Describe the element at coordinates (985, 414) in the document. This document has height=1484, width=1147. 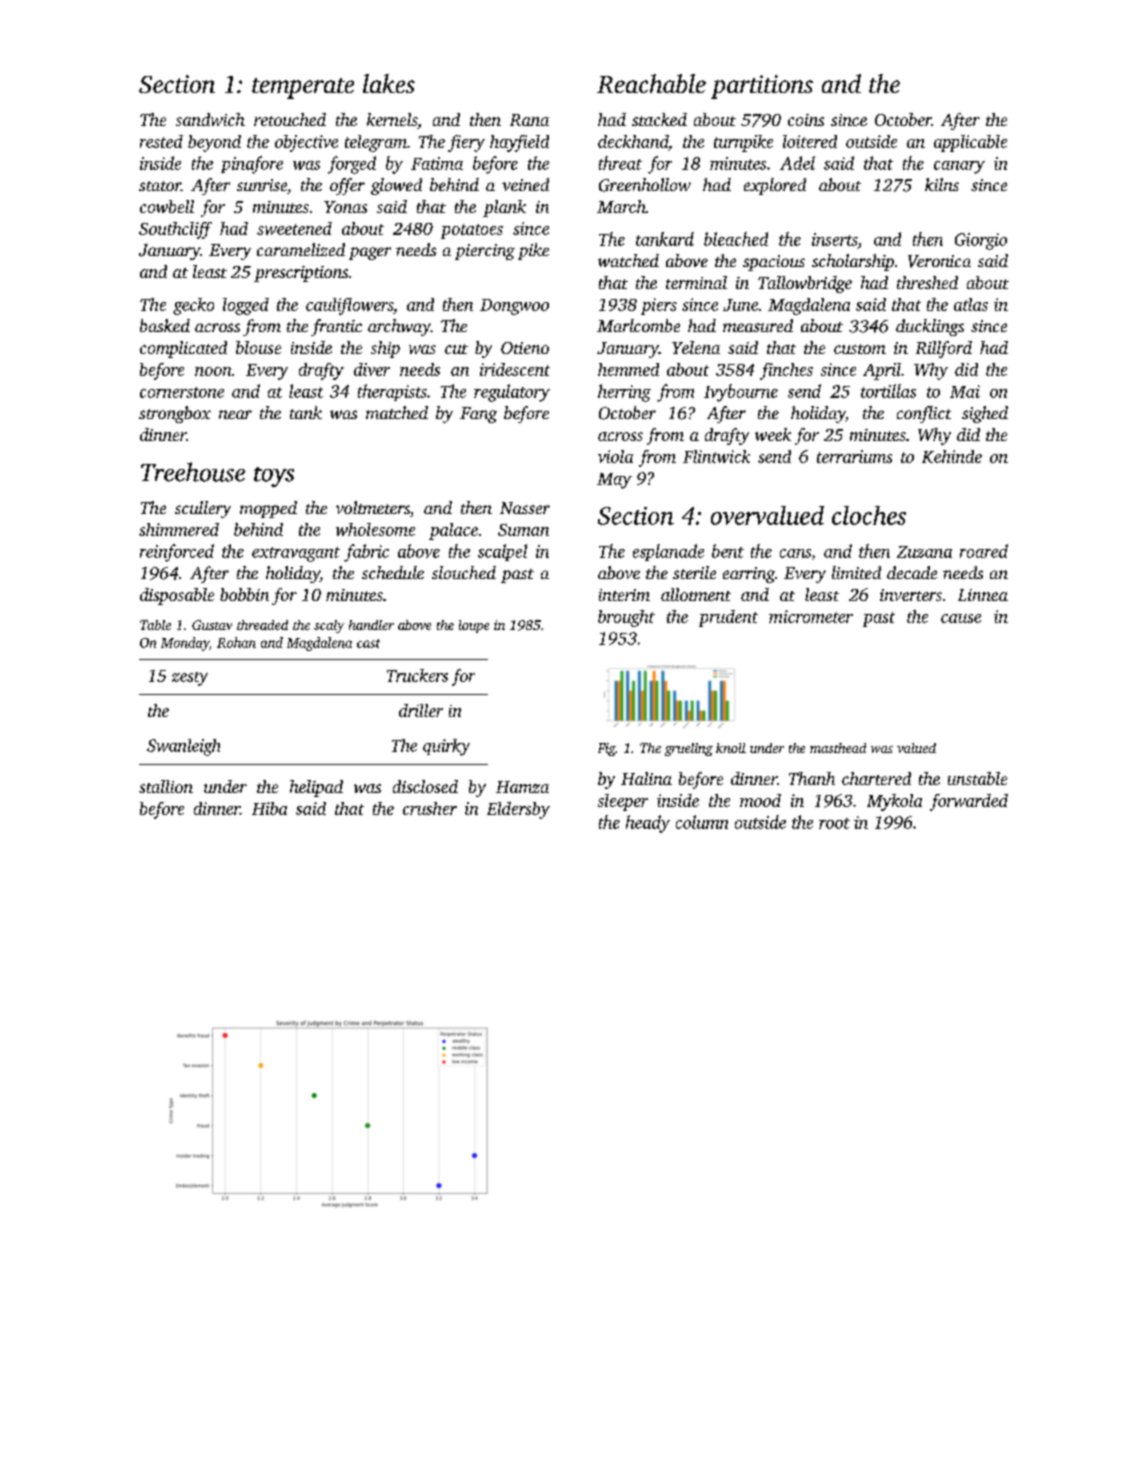
I see `sighed` at that location.
